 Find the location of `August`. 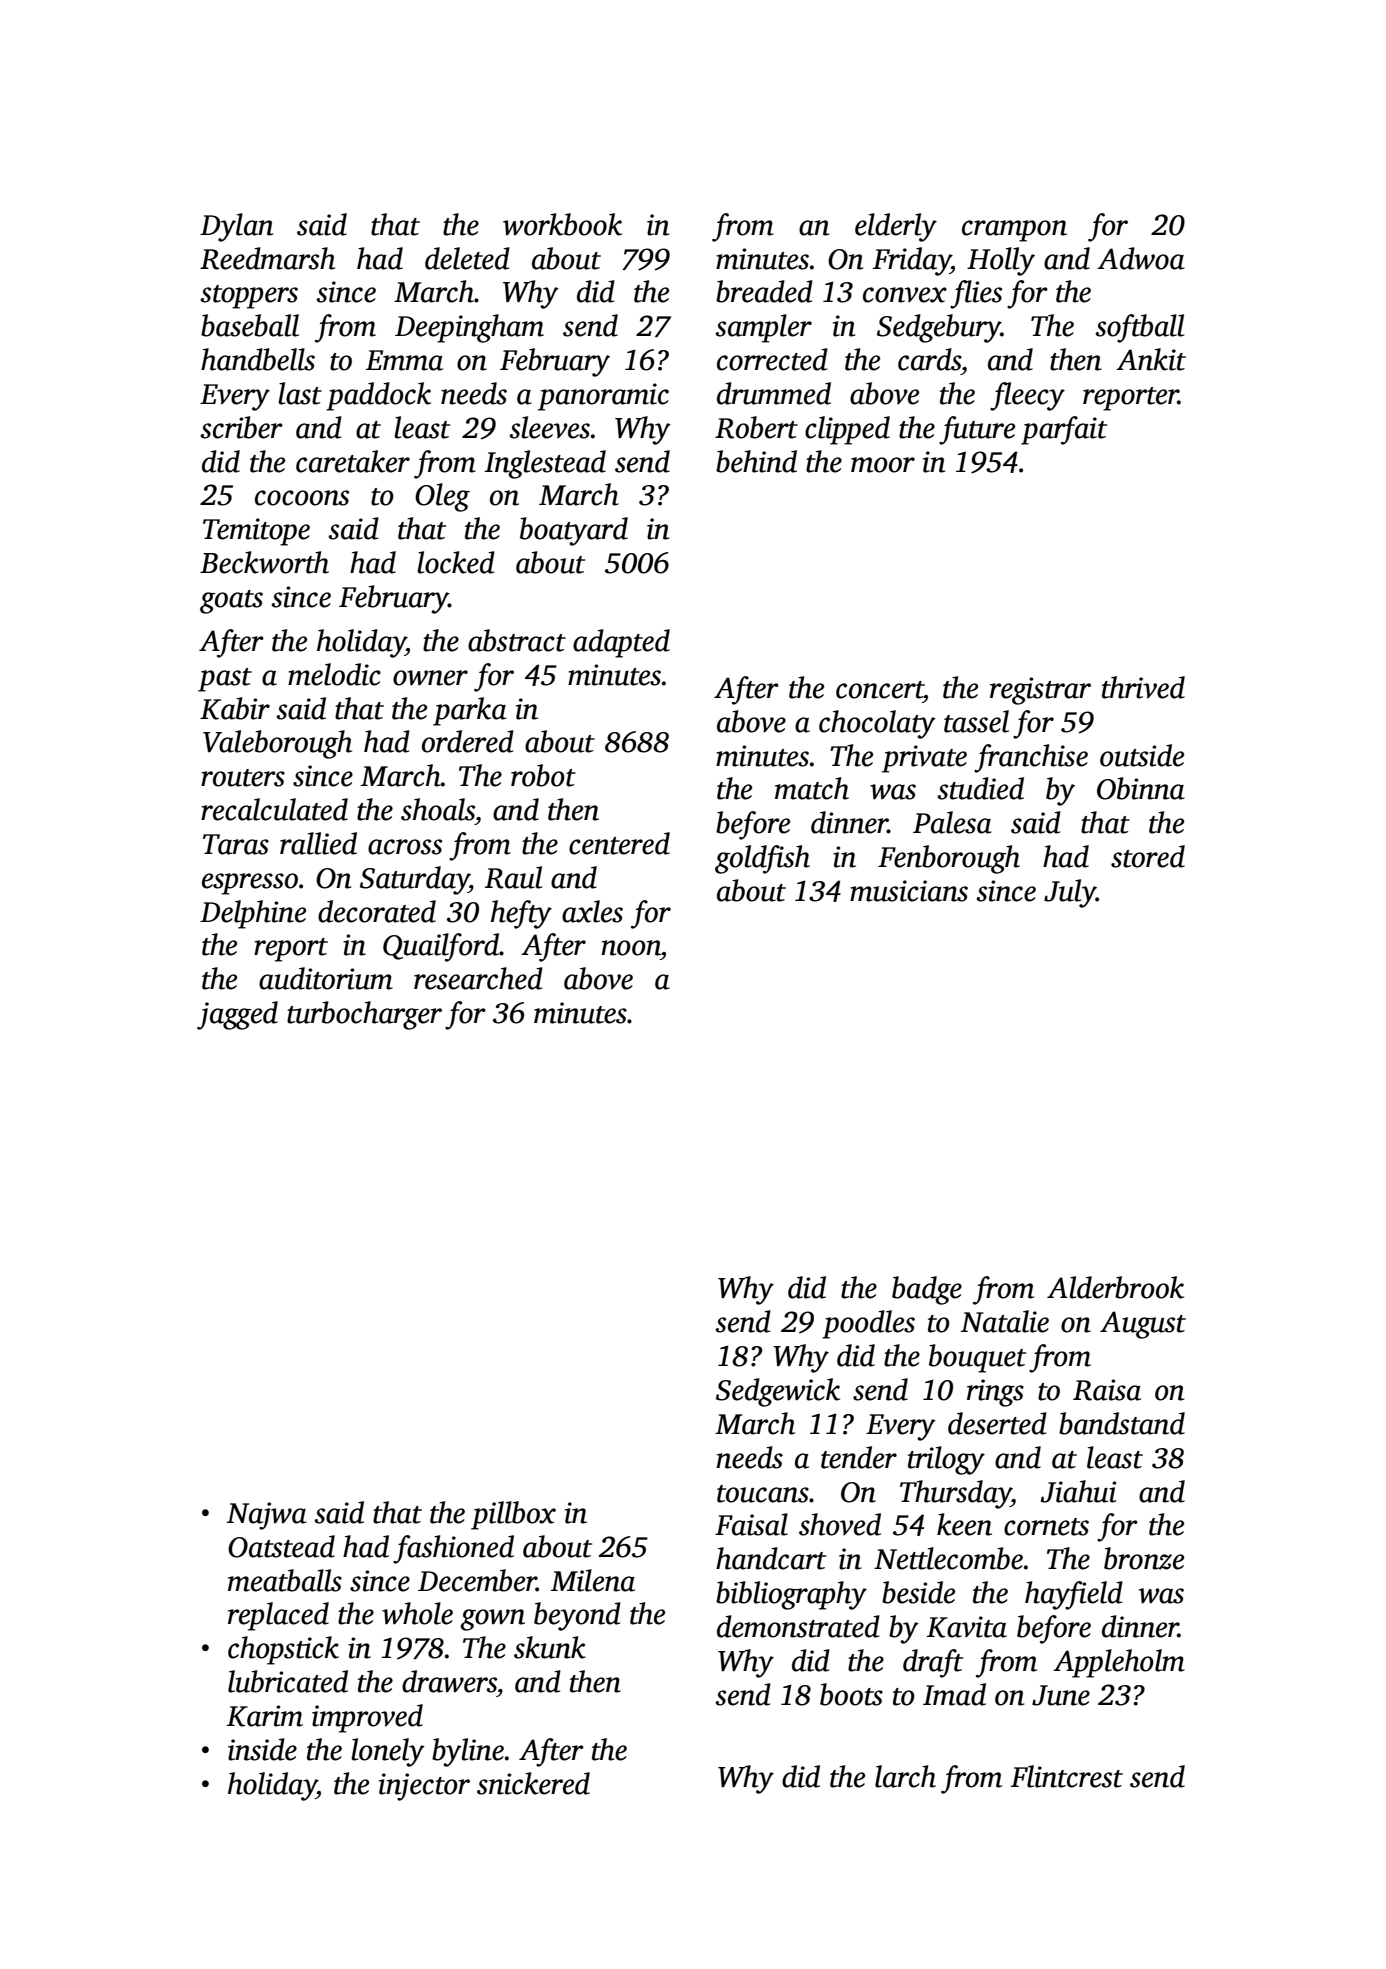

August is located at coordinates (1143, 1325).
